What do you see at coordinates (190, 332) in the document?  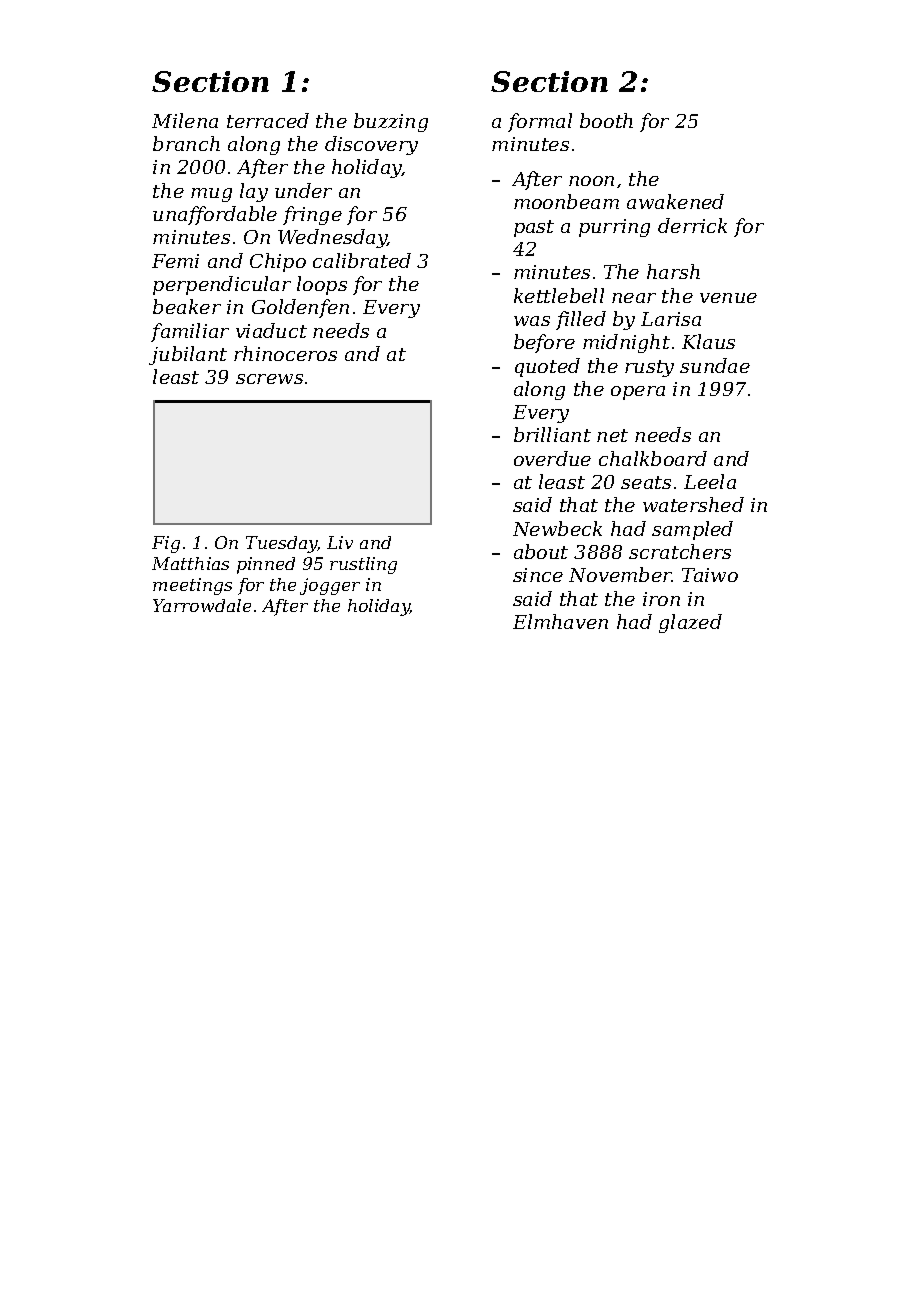 I see `familiar` at bounding box center [190, 332].
